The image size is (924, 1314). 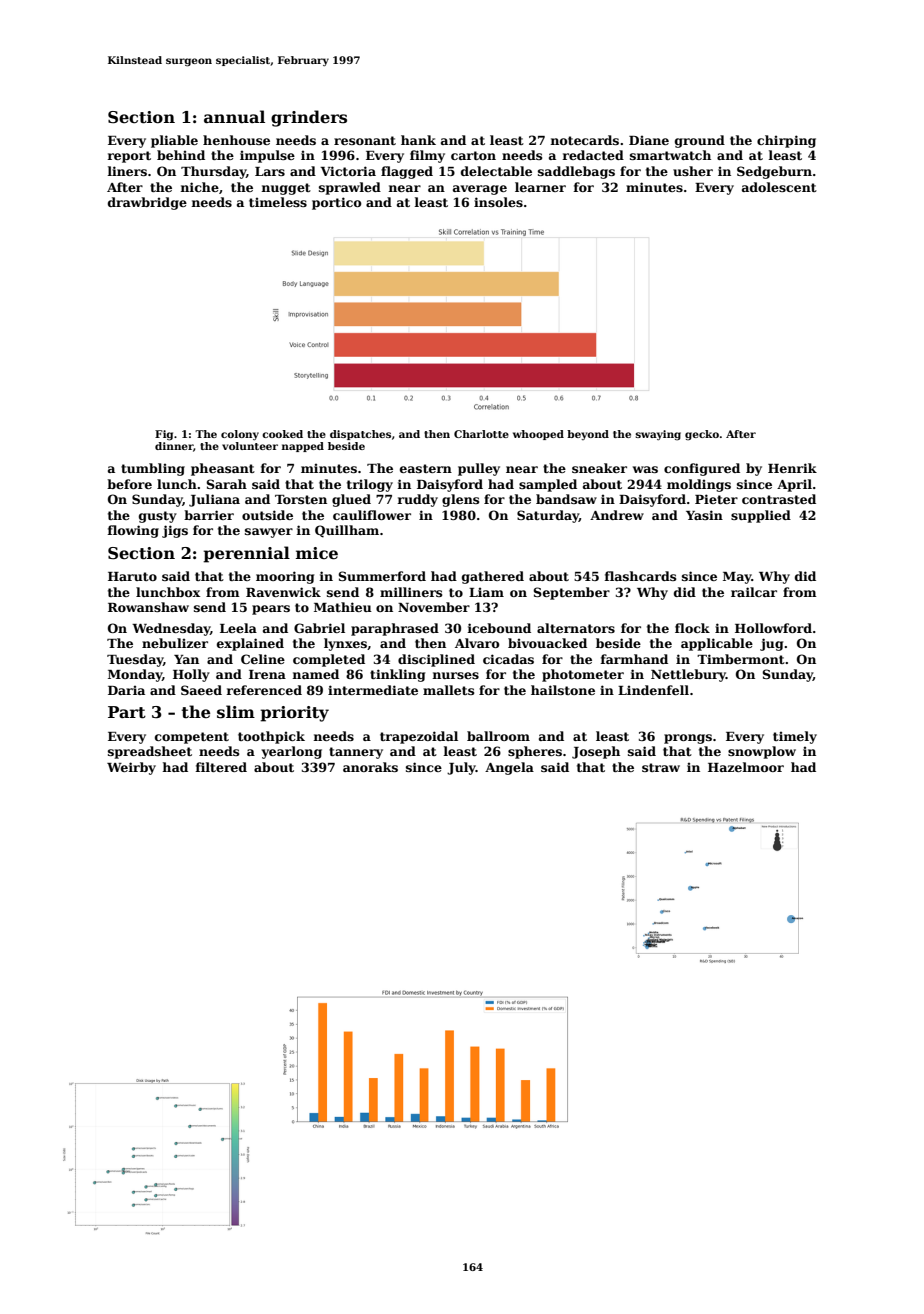 What do you see at coordinates (702, 435) in the document?
I see `gecko` at bounding box center [702, 435].
